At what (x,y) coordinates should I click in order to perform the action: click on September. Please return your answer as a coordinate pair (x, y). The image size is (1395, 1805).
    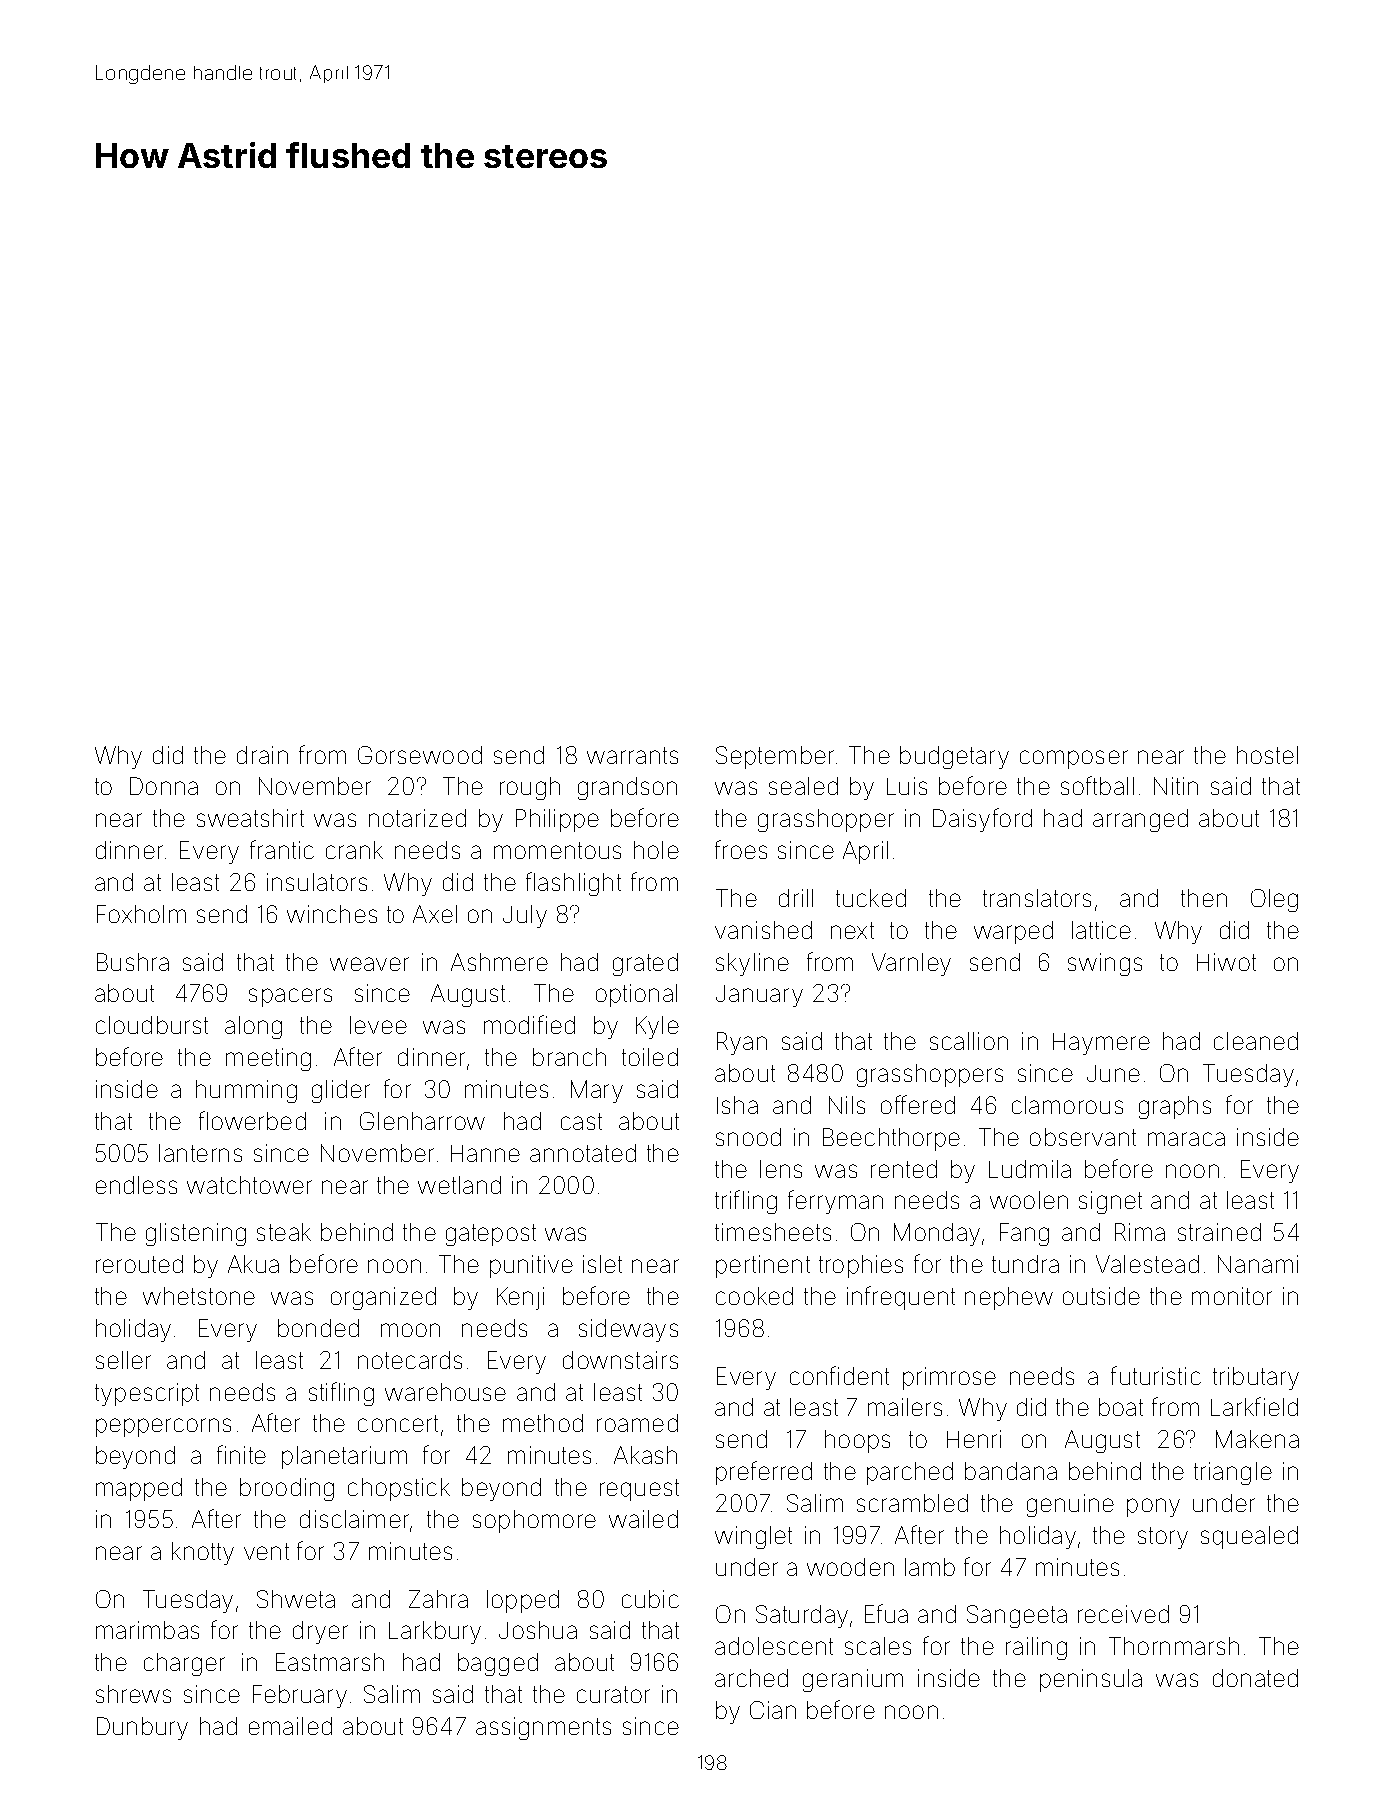
    Looking at the image, I should click on (775, 757).
